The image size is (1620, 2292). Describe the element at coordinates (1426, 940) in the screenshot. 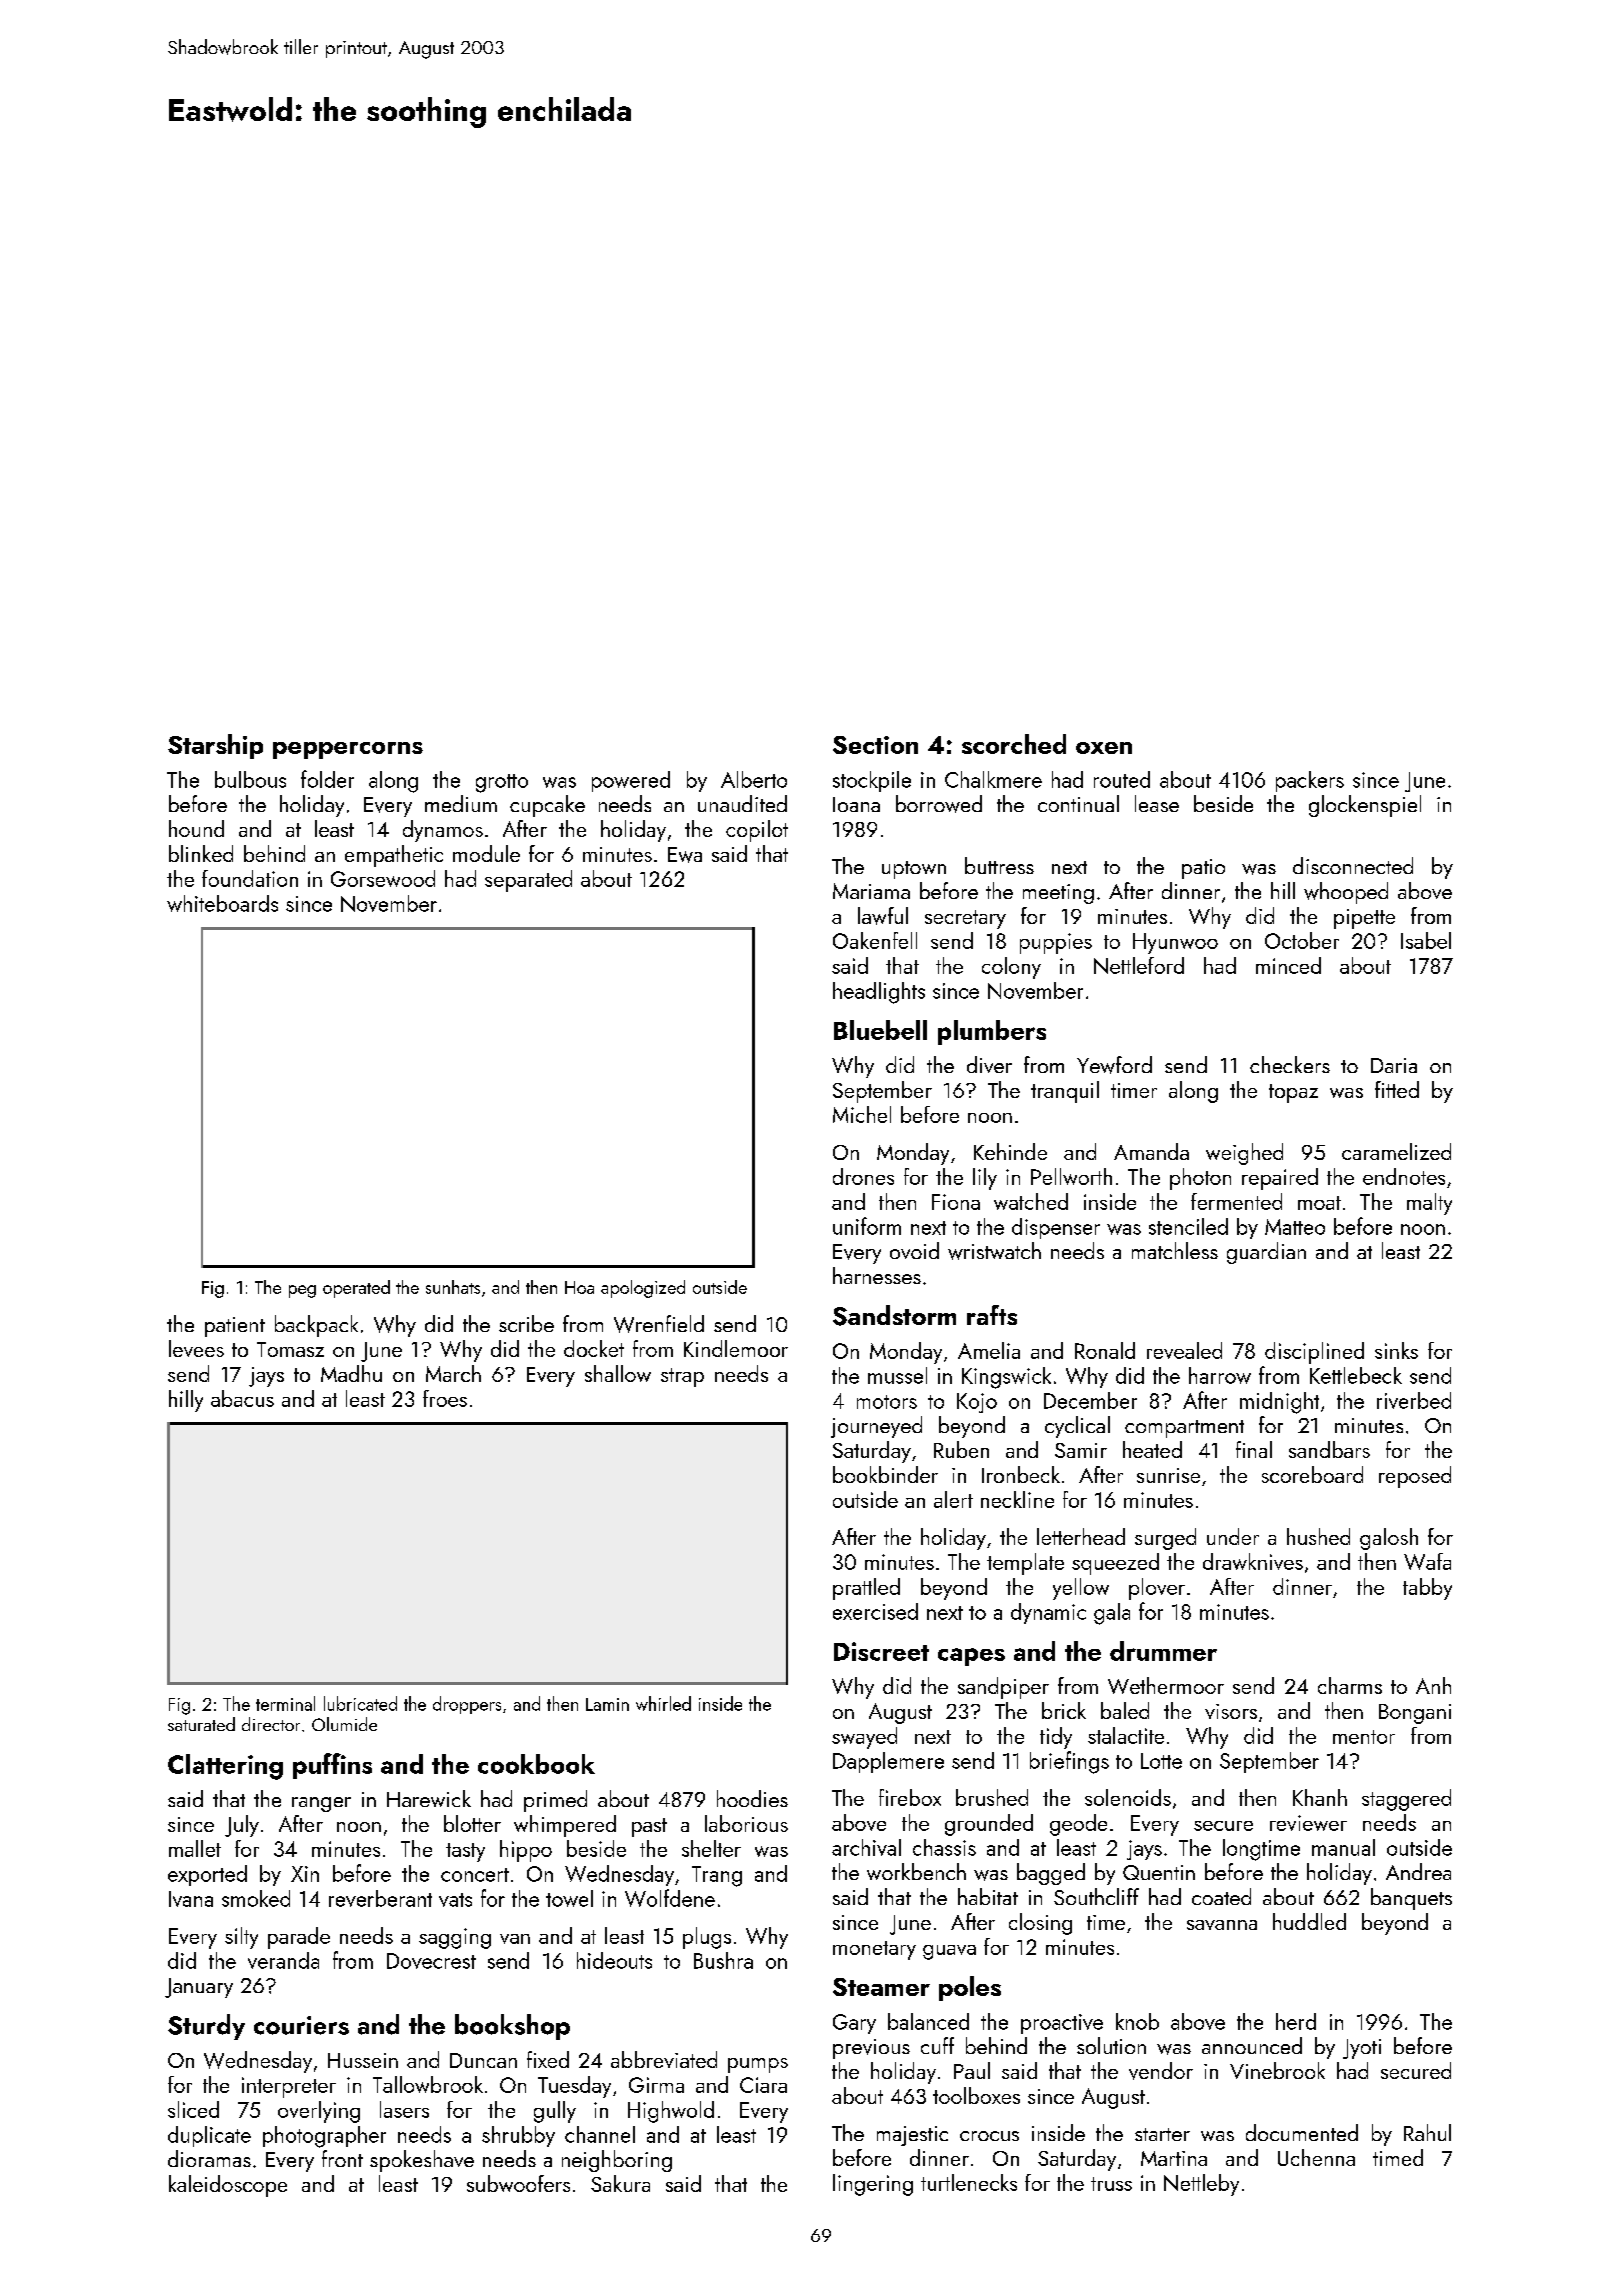

I see `Isabel` at that location.
